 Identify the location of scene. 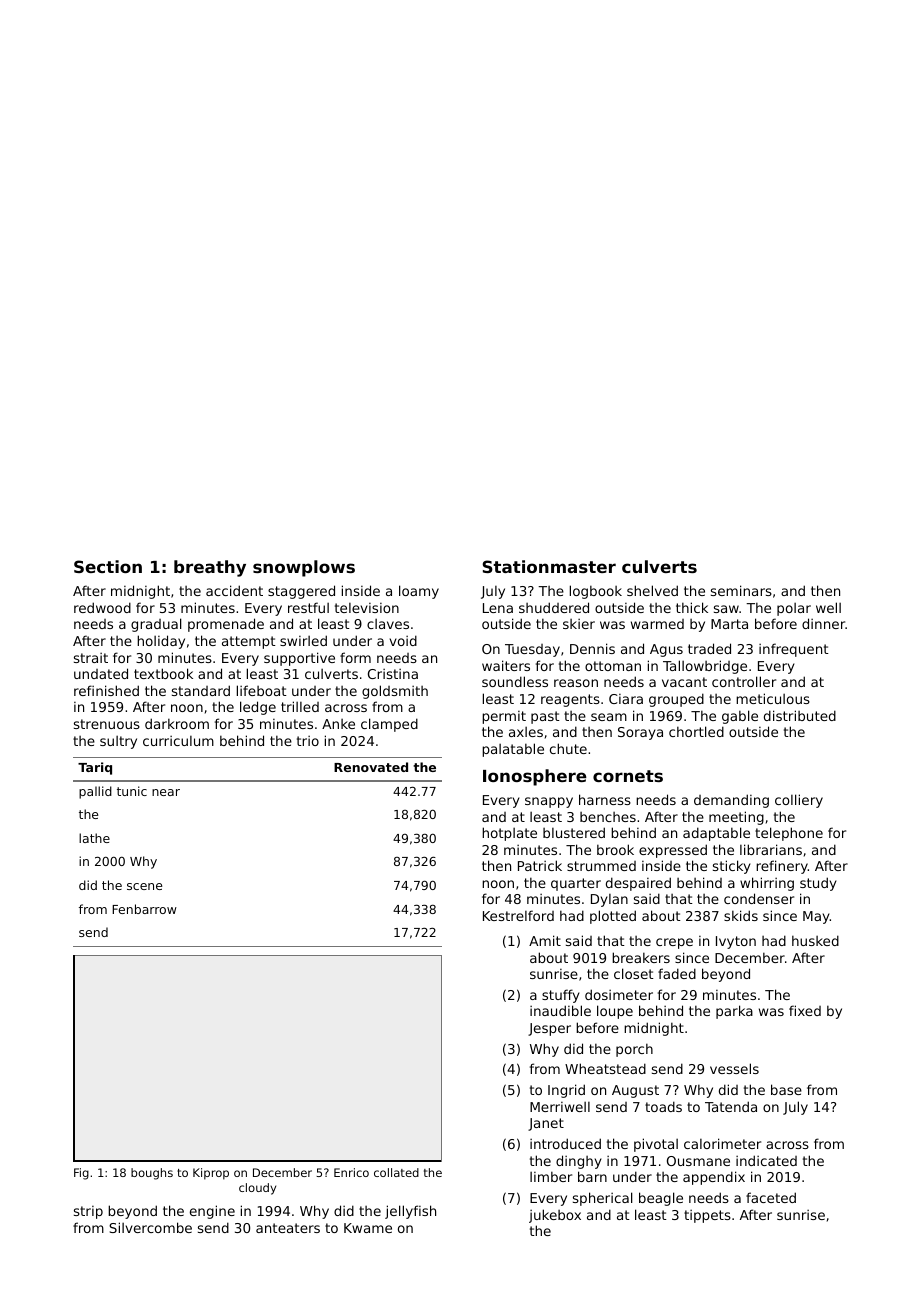
(144, 886).
